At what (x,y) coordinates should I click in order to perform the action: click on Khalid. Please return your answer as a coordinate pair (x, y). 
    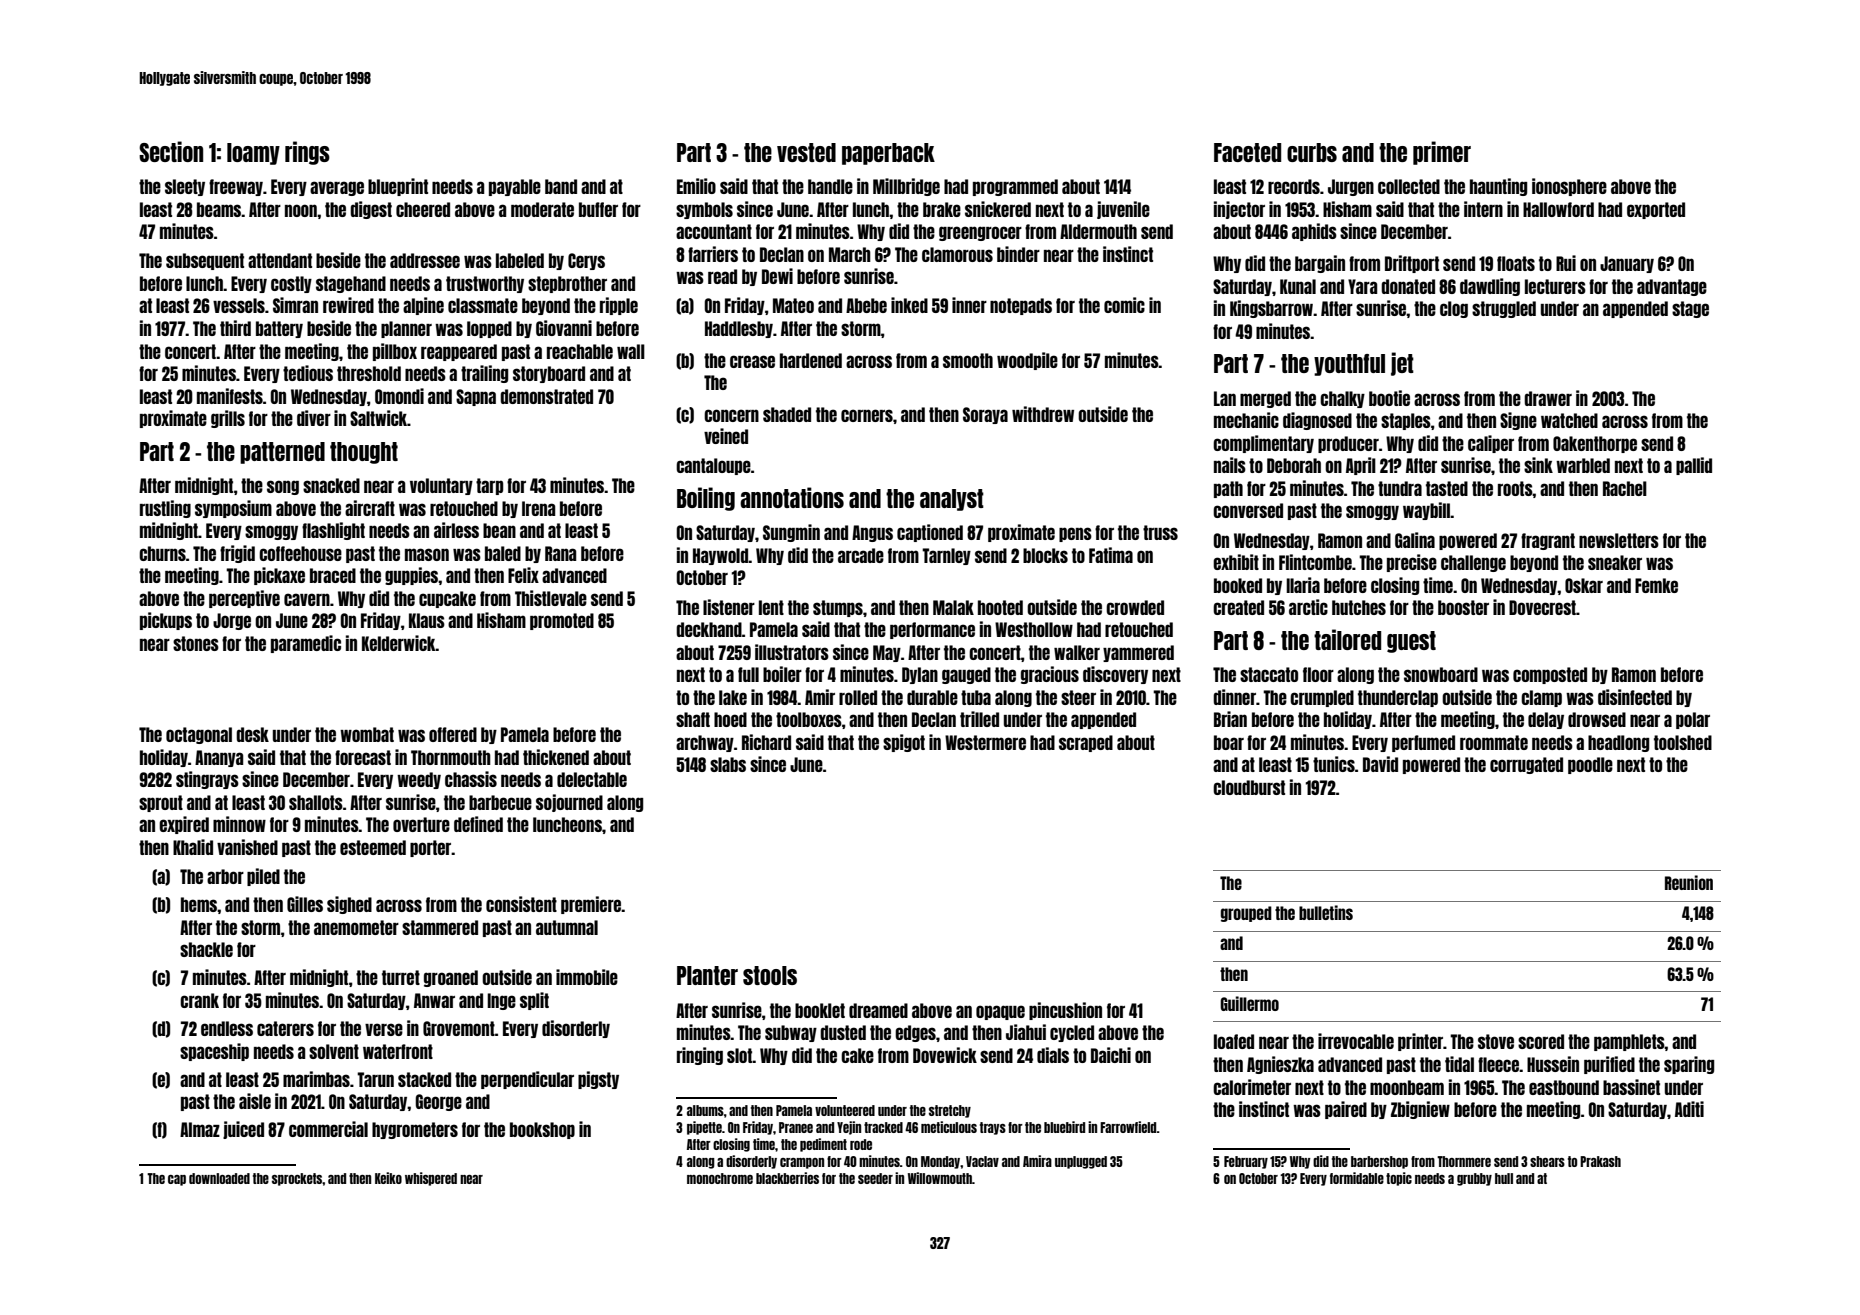
    Looking at the image, I should click on (193, 847).
